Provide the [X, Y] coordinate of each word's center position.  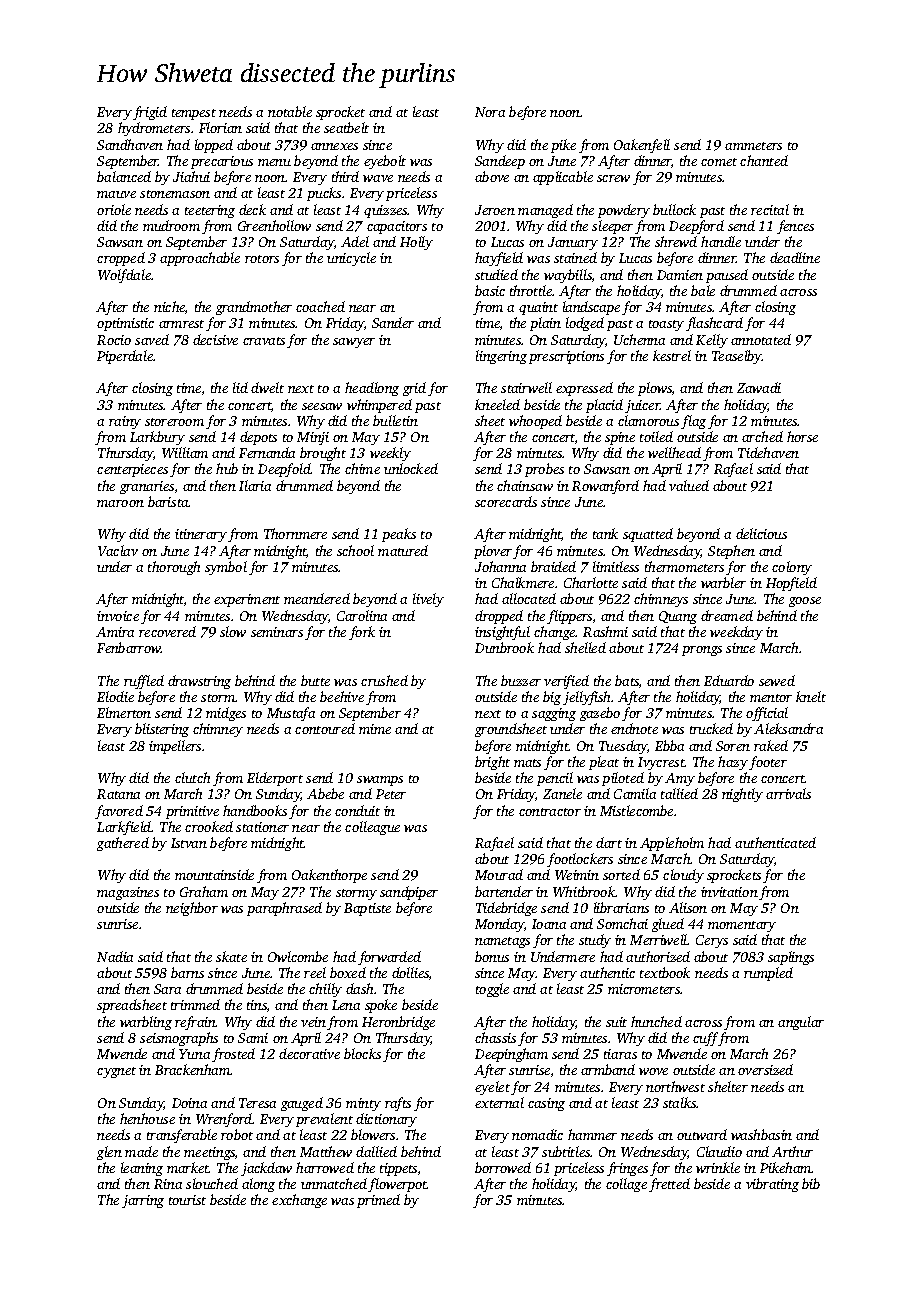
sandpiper [409, 893]
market [188, 1167]
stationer [262, 827]
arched [762, 436]
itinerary [201, 535]
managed [545, 211]
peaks [399, 535]
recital [770, 209]
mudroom [171, 225]
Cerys [712, 941]
